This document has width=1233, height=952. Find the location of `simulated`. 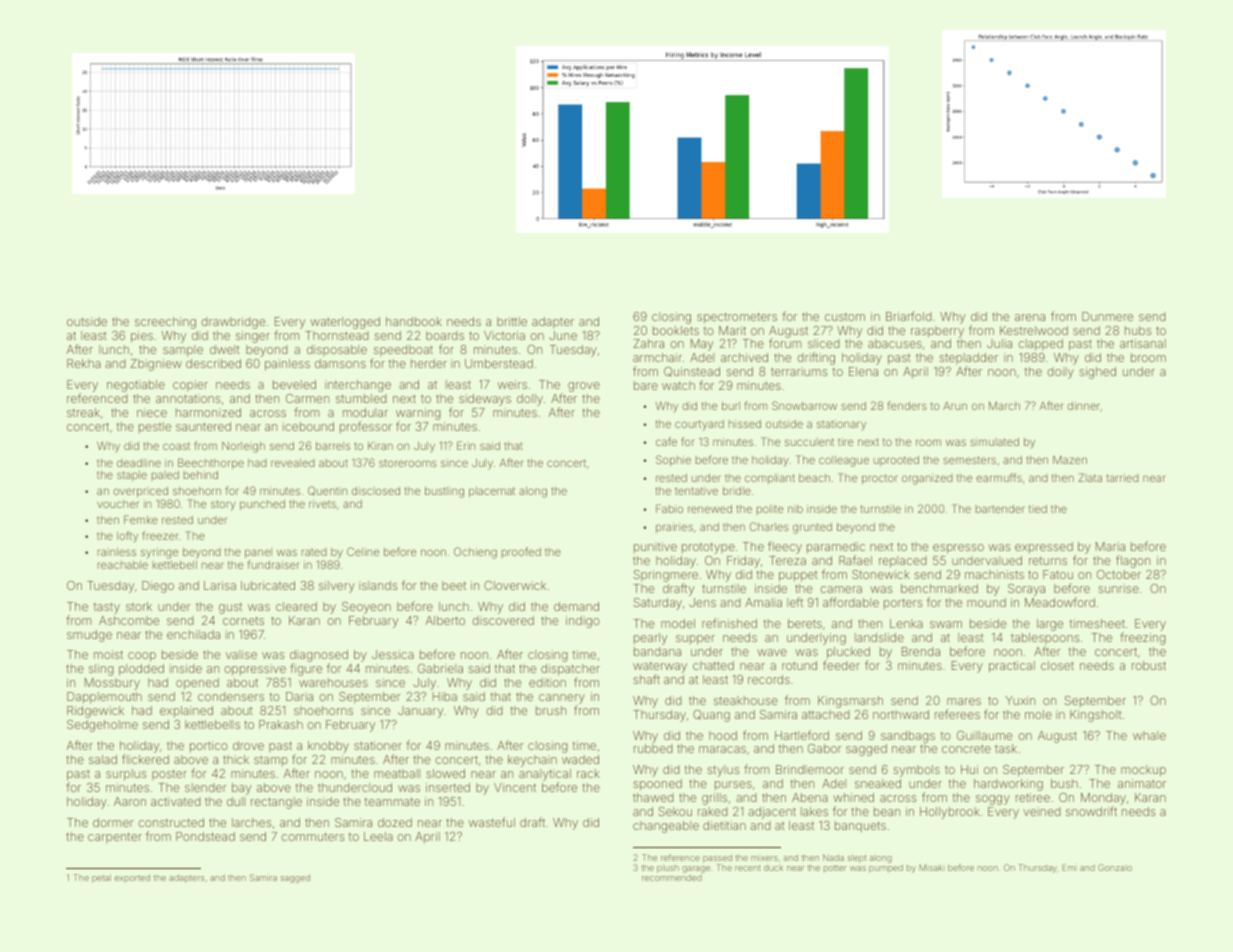

simulated is located at coordinates (994, 442).
